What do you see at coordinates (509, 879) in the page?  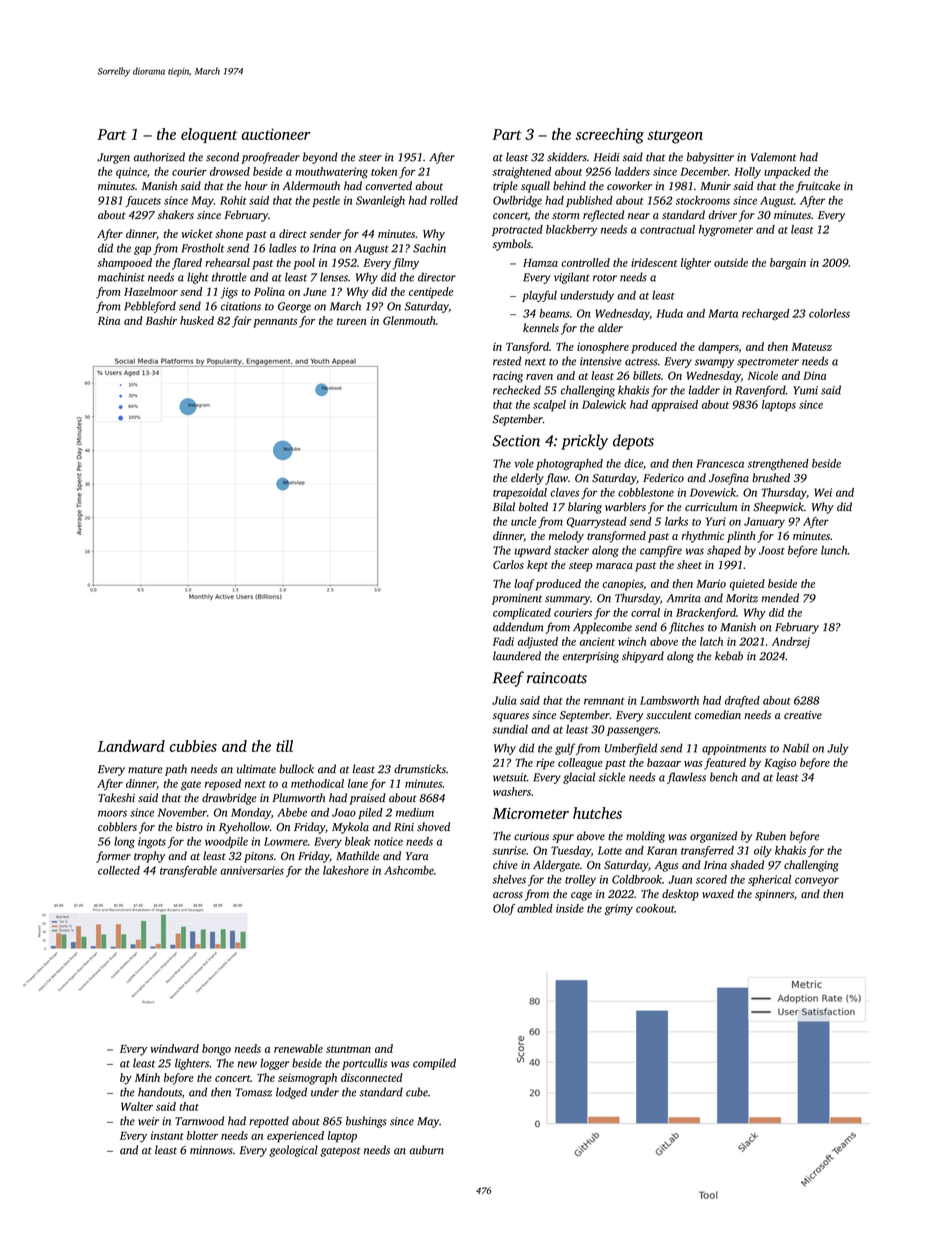 I see `shelves` at bounding box center [509, 879].
